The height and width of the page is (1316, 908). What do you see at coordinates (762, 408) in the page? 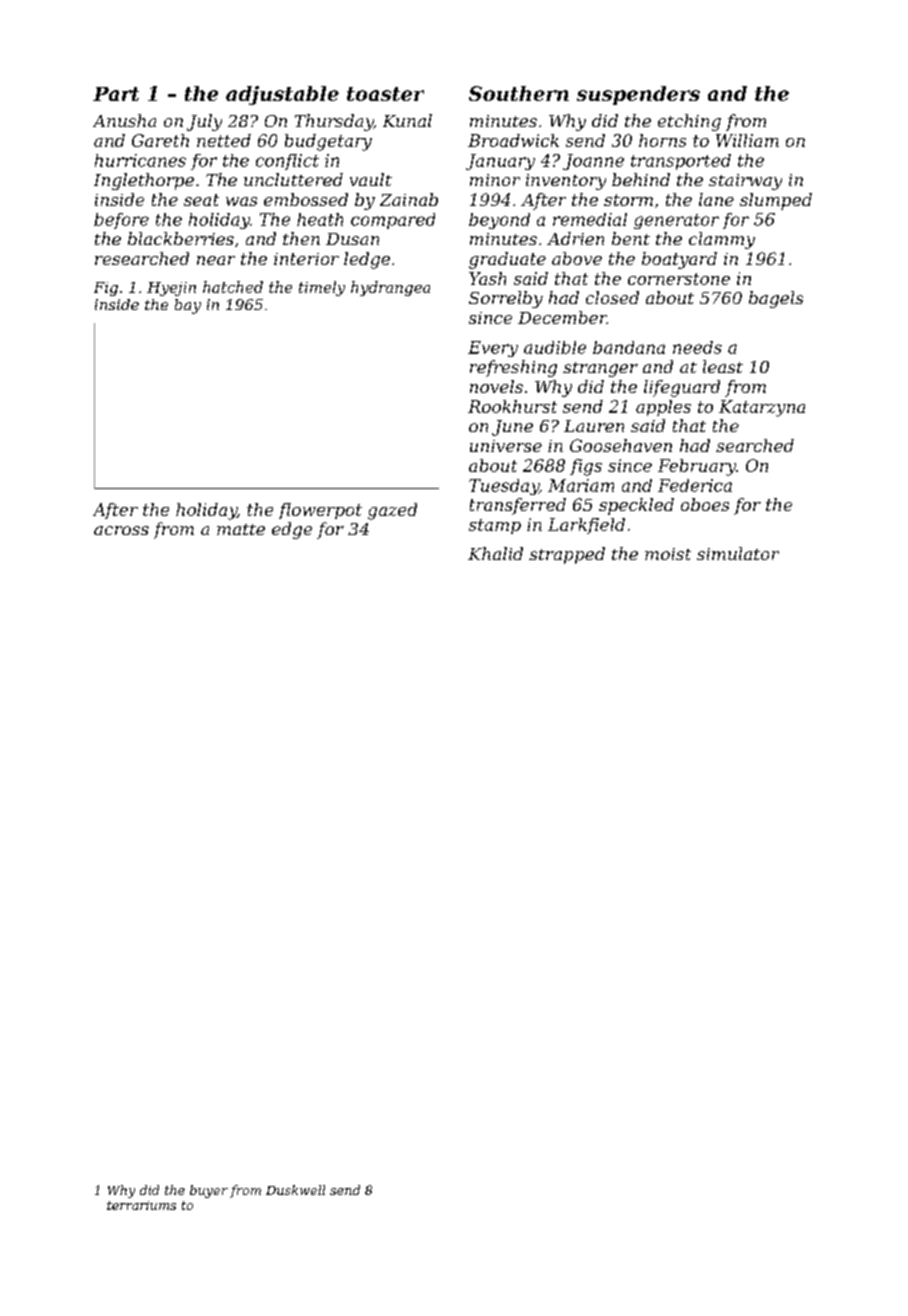
I see `Katarzyna` at bounding box center [762, 408].
